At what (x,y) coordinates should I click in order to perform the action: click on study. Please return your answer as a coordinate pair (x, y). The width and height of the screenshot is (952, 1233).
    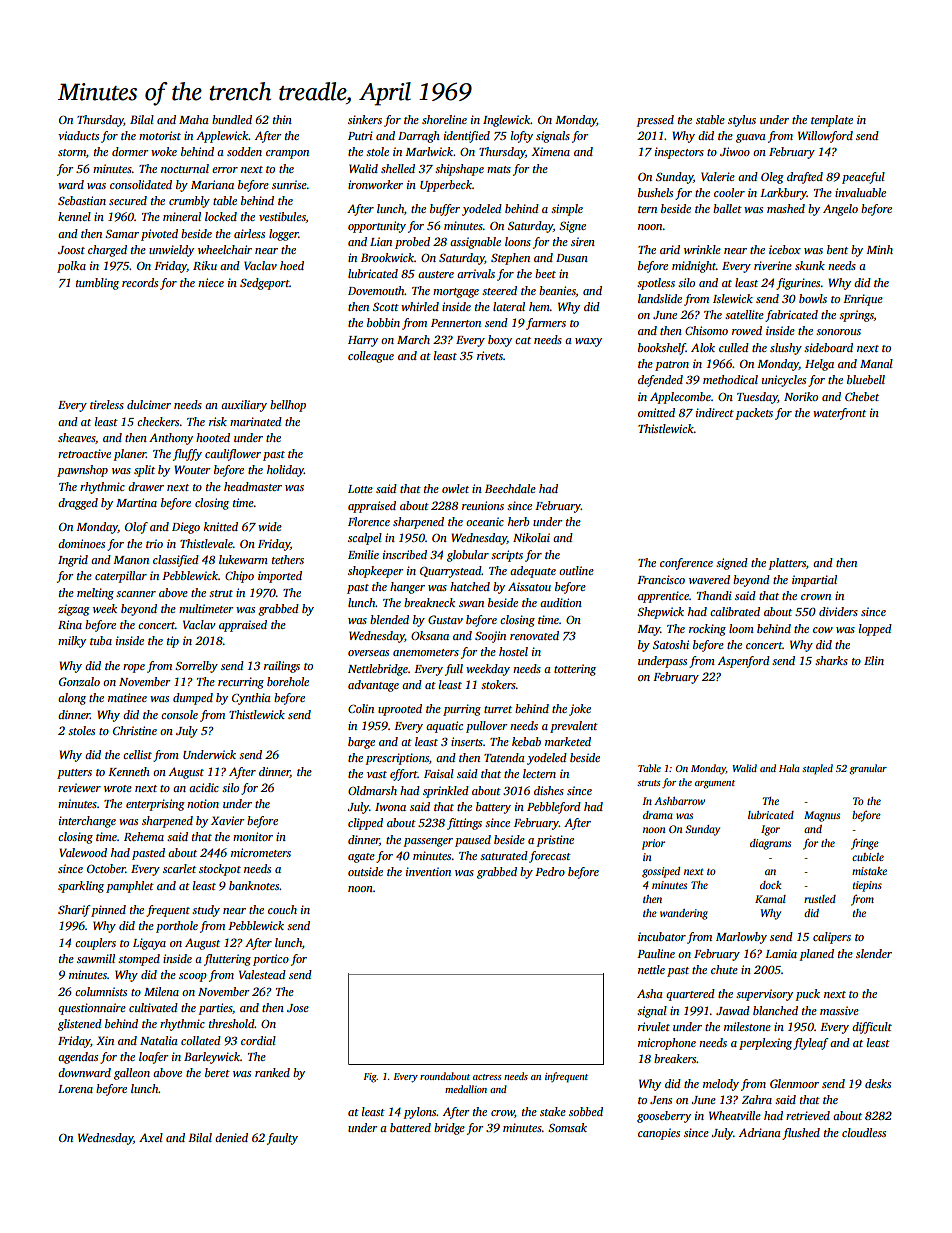
    Looking at the image, I should click on (206, 911).
